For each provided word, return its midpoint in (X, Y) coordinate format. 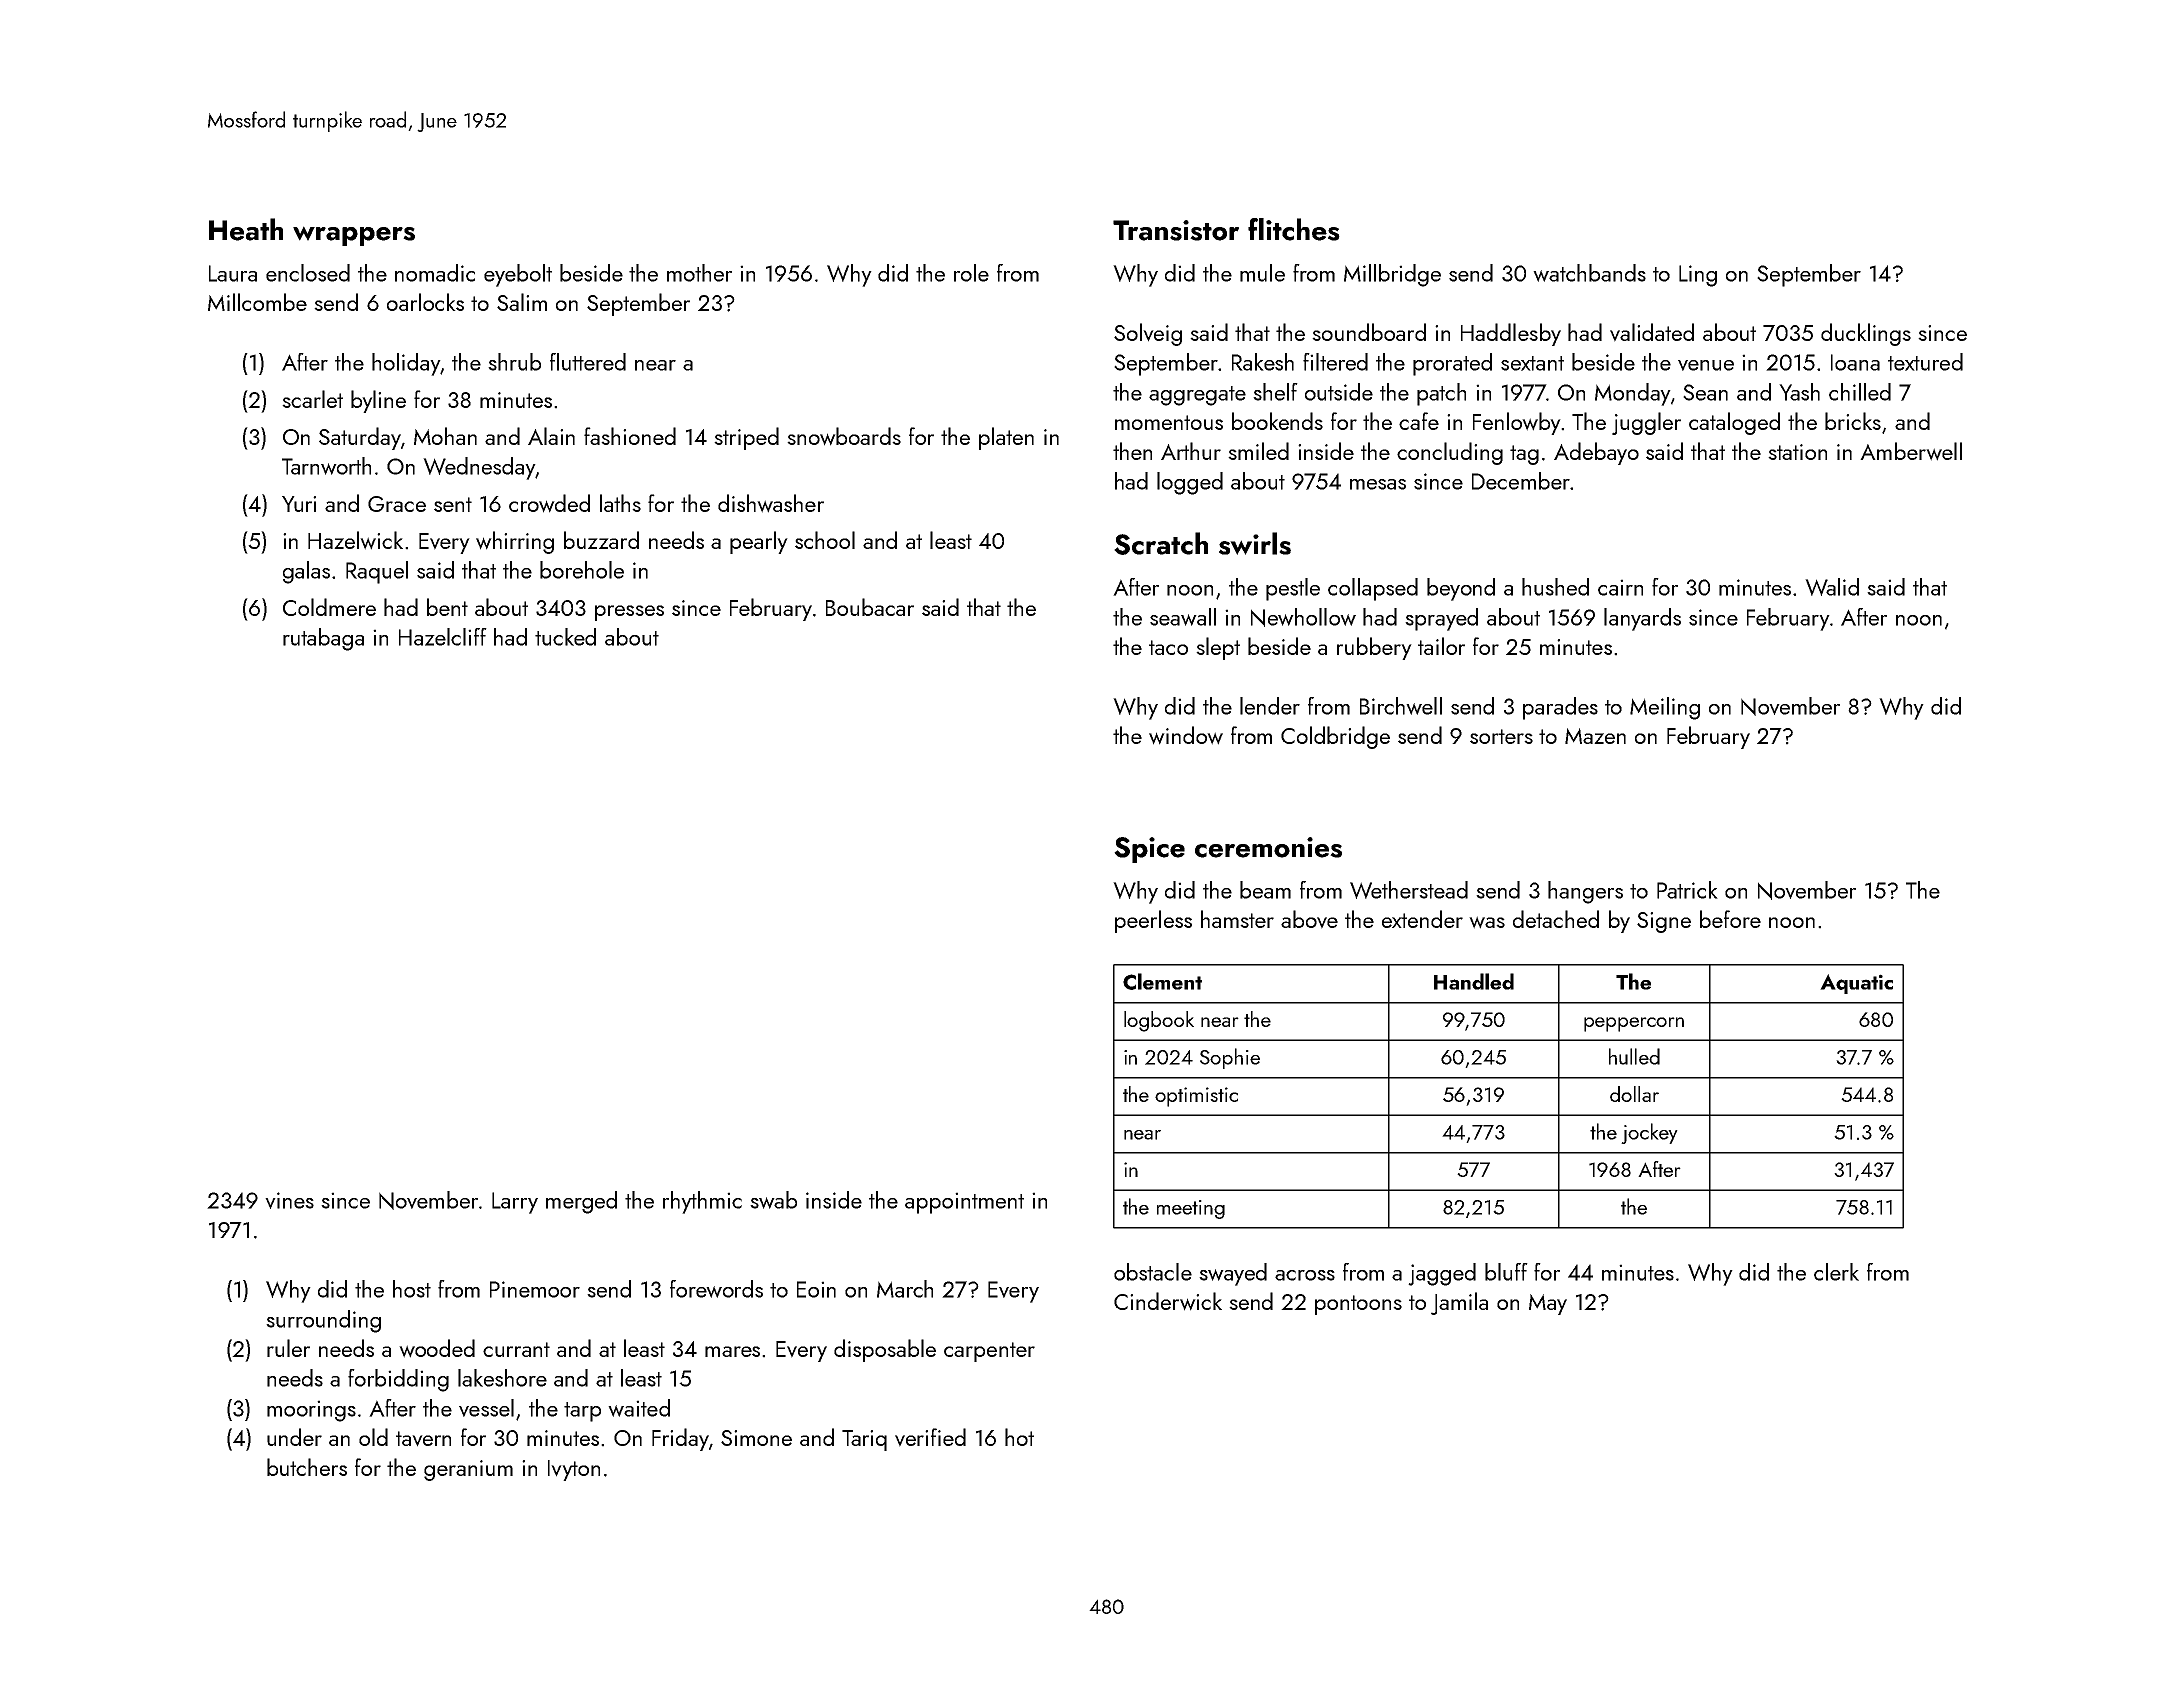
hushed (1555, 587)
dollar (1634, 1094)
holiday (406, 364)
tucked (565, 637)
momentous (1169, 422)
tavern (423, 1439)
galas (306, 572)
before (1730, 919)
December (1521, 481)
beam (1265, 890)
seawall (1183, 617)
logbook (1159, 1021)
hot (1019, 1437)
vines (289, 1200)
